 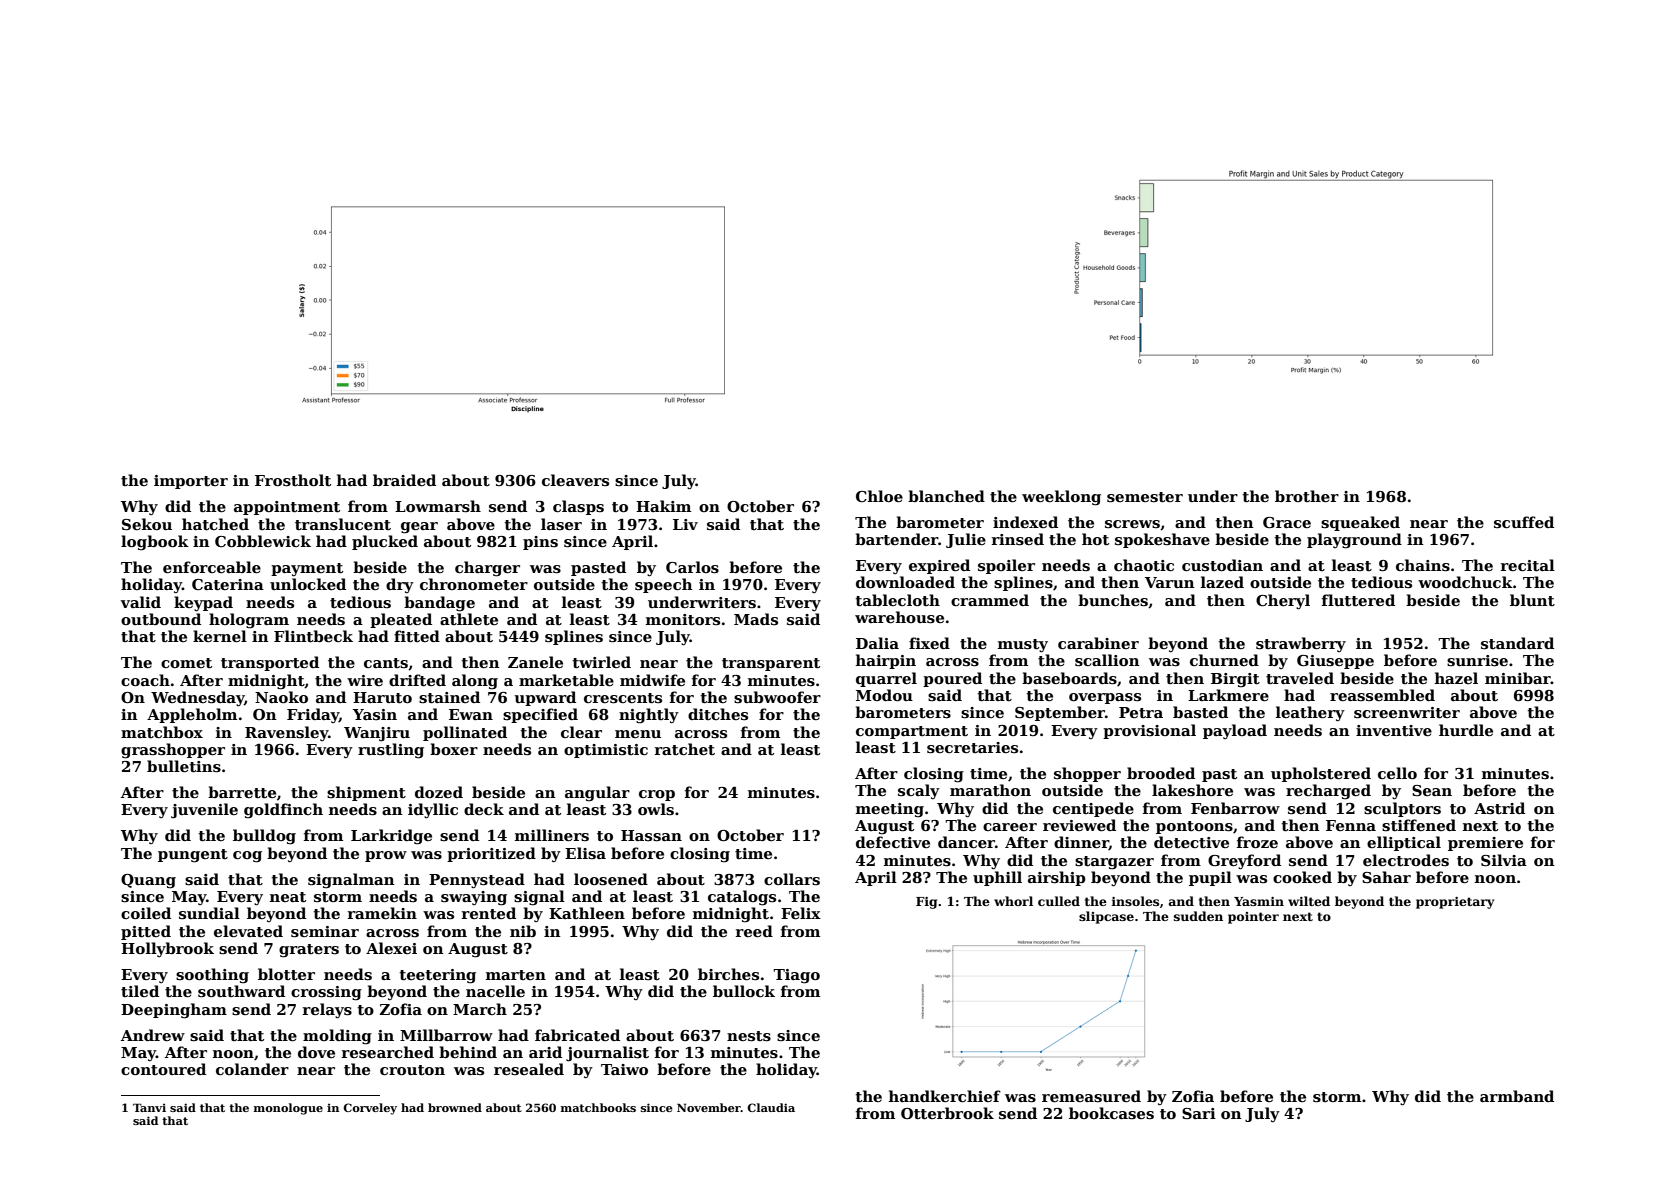 I want to click on Birgit, so click(x=1235, y=680).
